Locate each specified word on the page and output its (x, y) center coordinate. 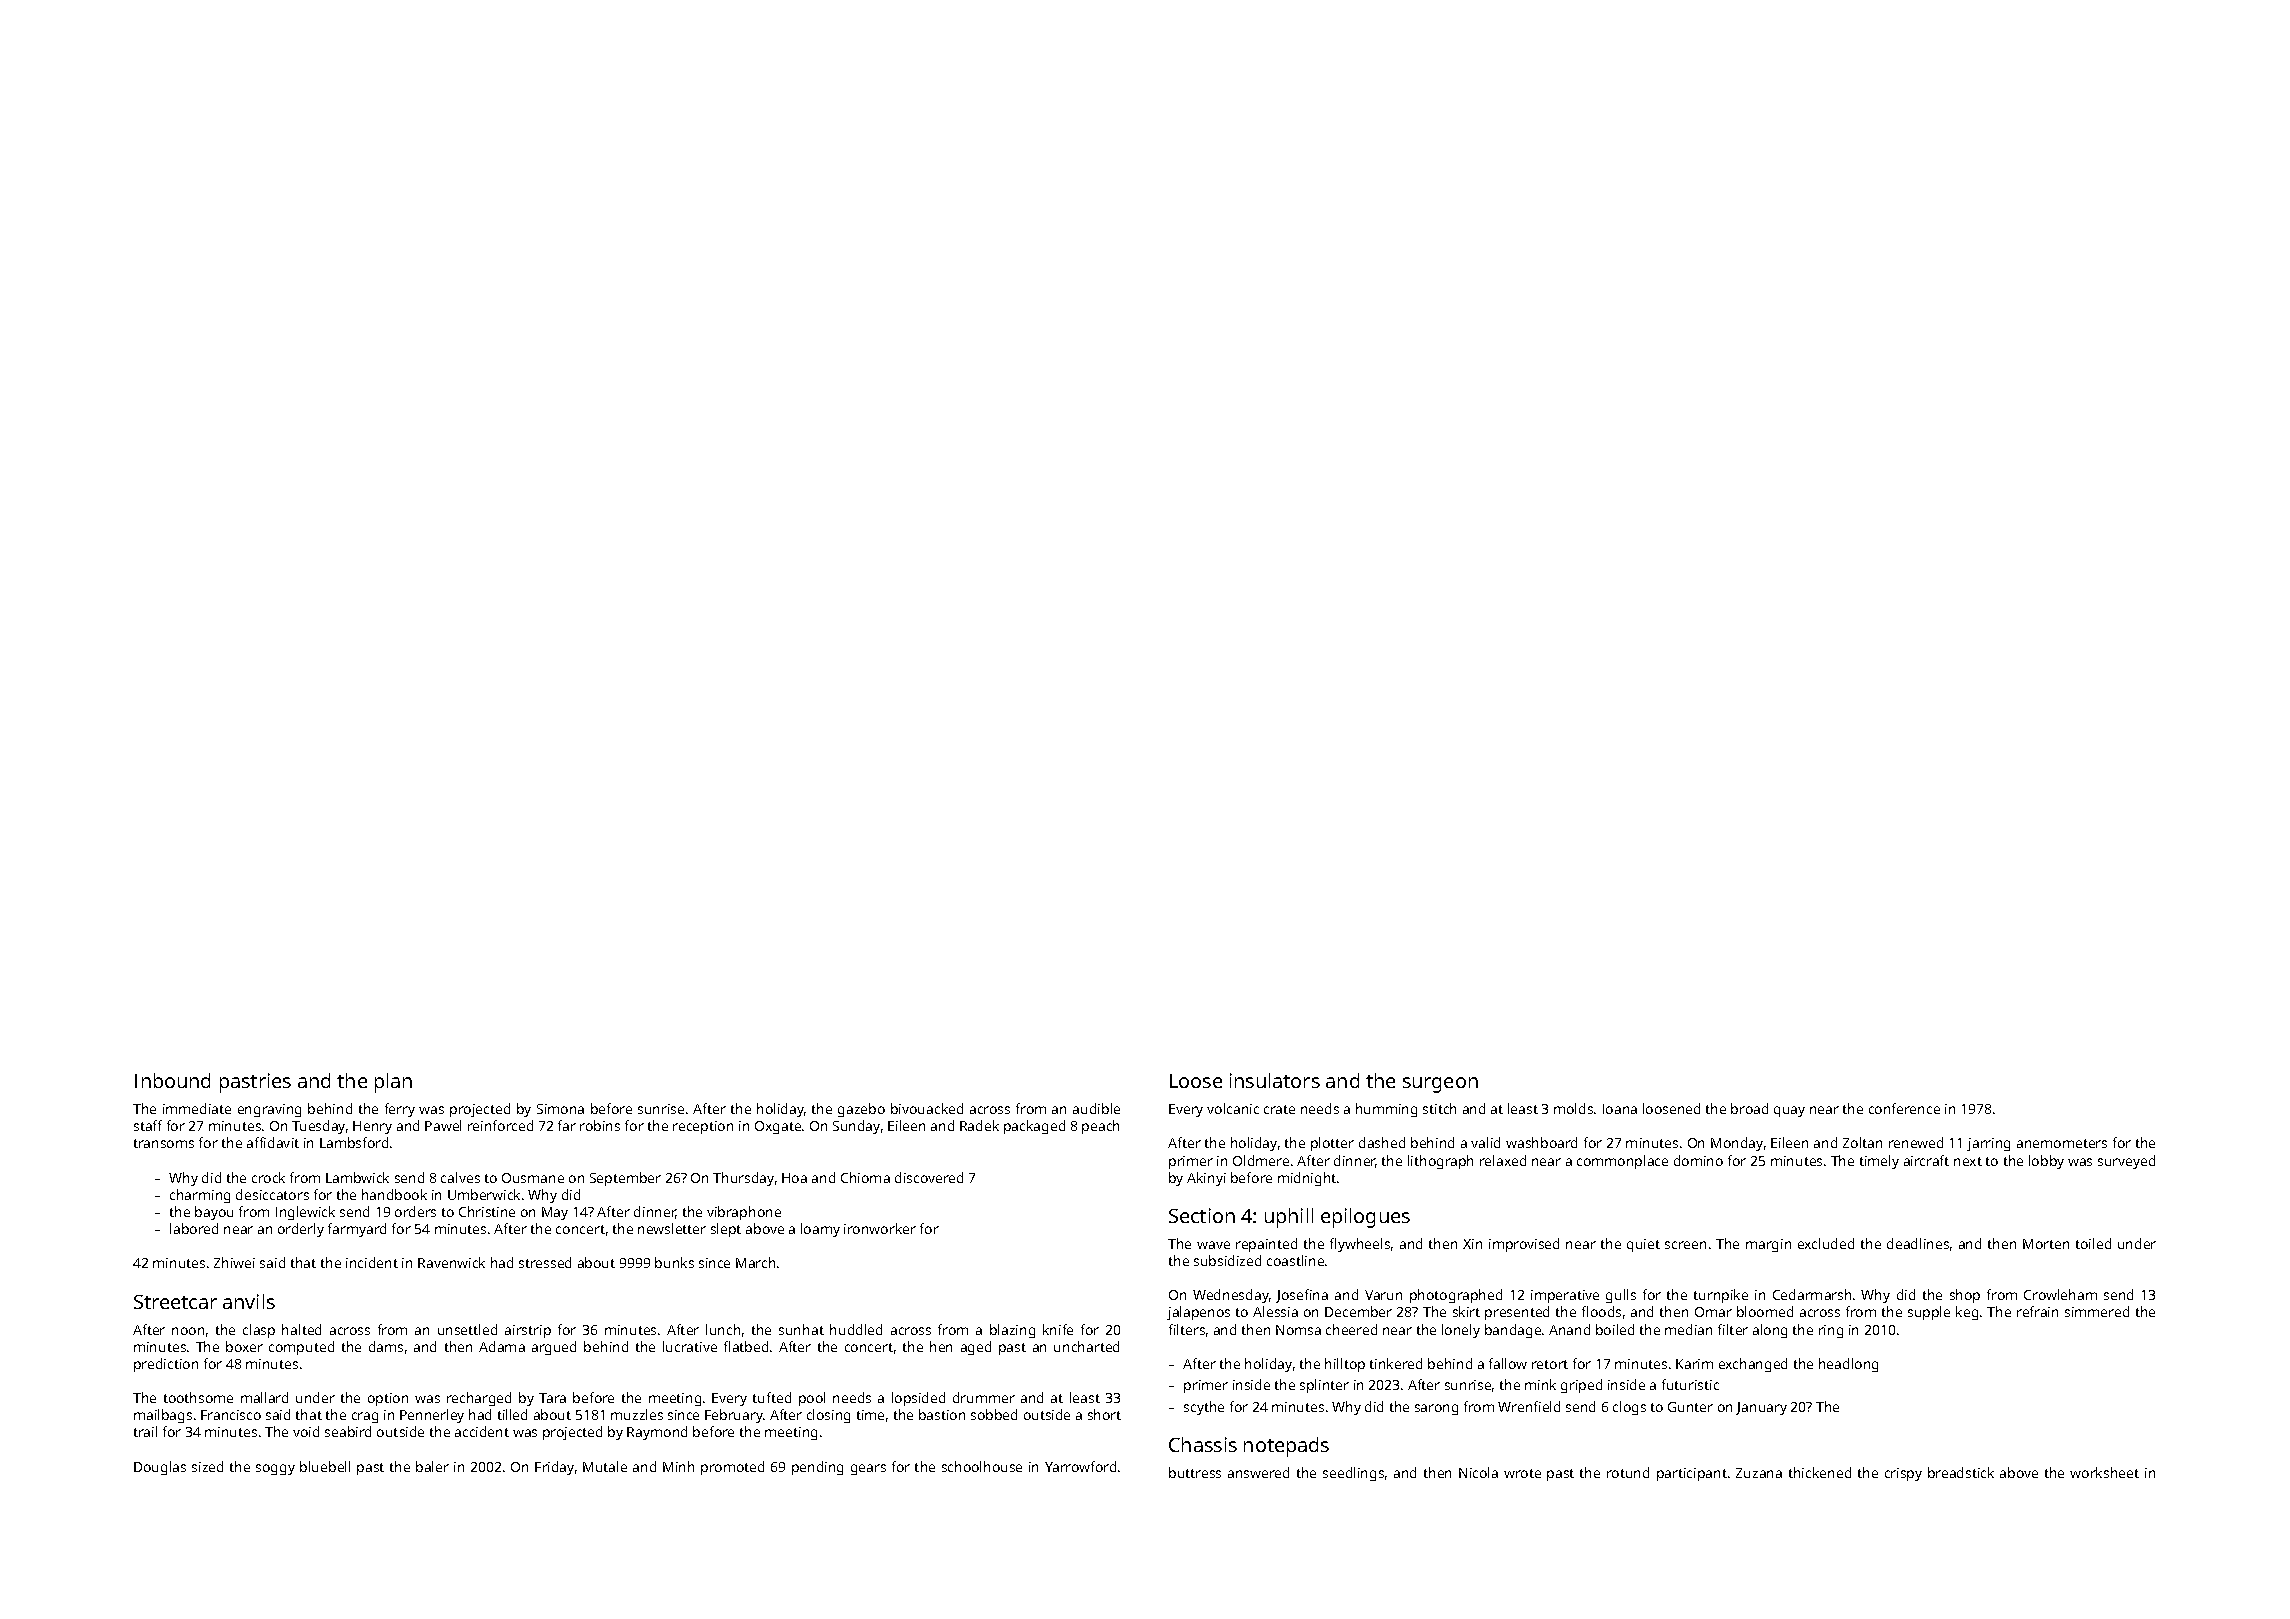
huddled (856, 1329)
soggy (275, 1469)
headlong (1848, 1365)
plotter (1332, 1144)
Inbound (172, 1080)
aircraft (1926, 1160)
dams (386, 1346)
